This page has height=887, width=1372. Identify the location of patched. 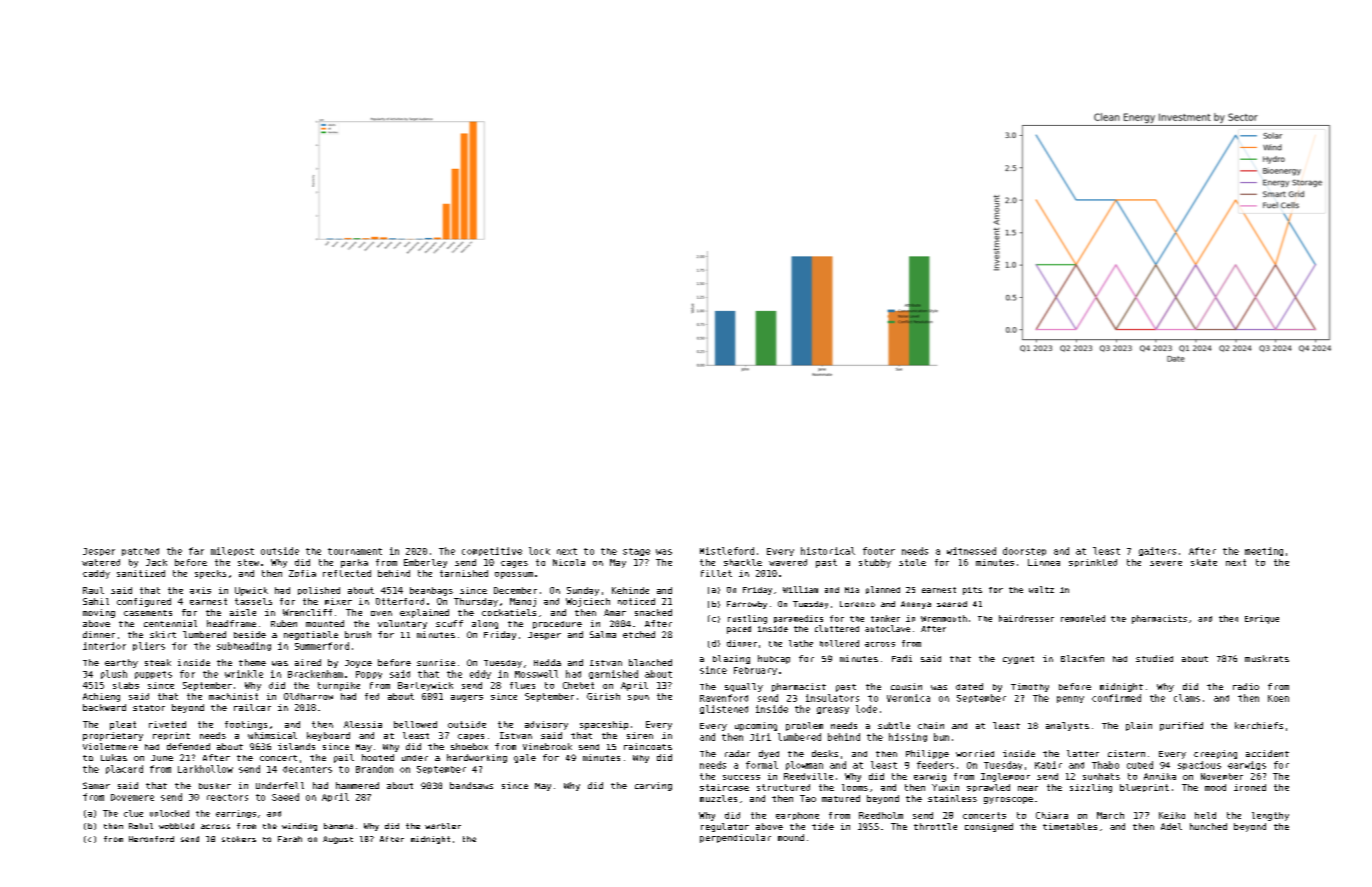
(140, 552).
